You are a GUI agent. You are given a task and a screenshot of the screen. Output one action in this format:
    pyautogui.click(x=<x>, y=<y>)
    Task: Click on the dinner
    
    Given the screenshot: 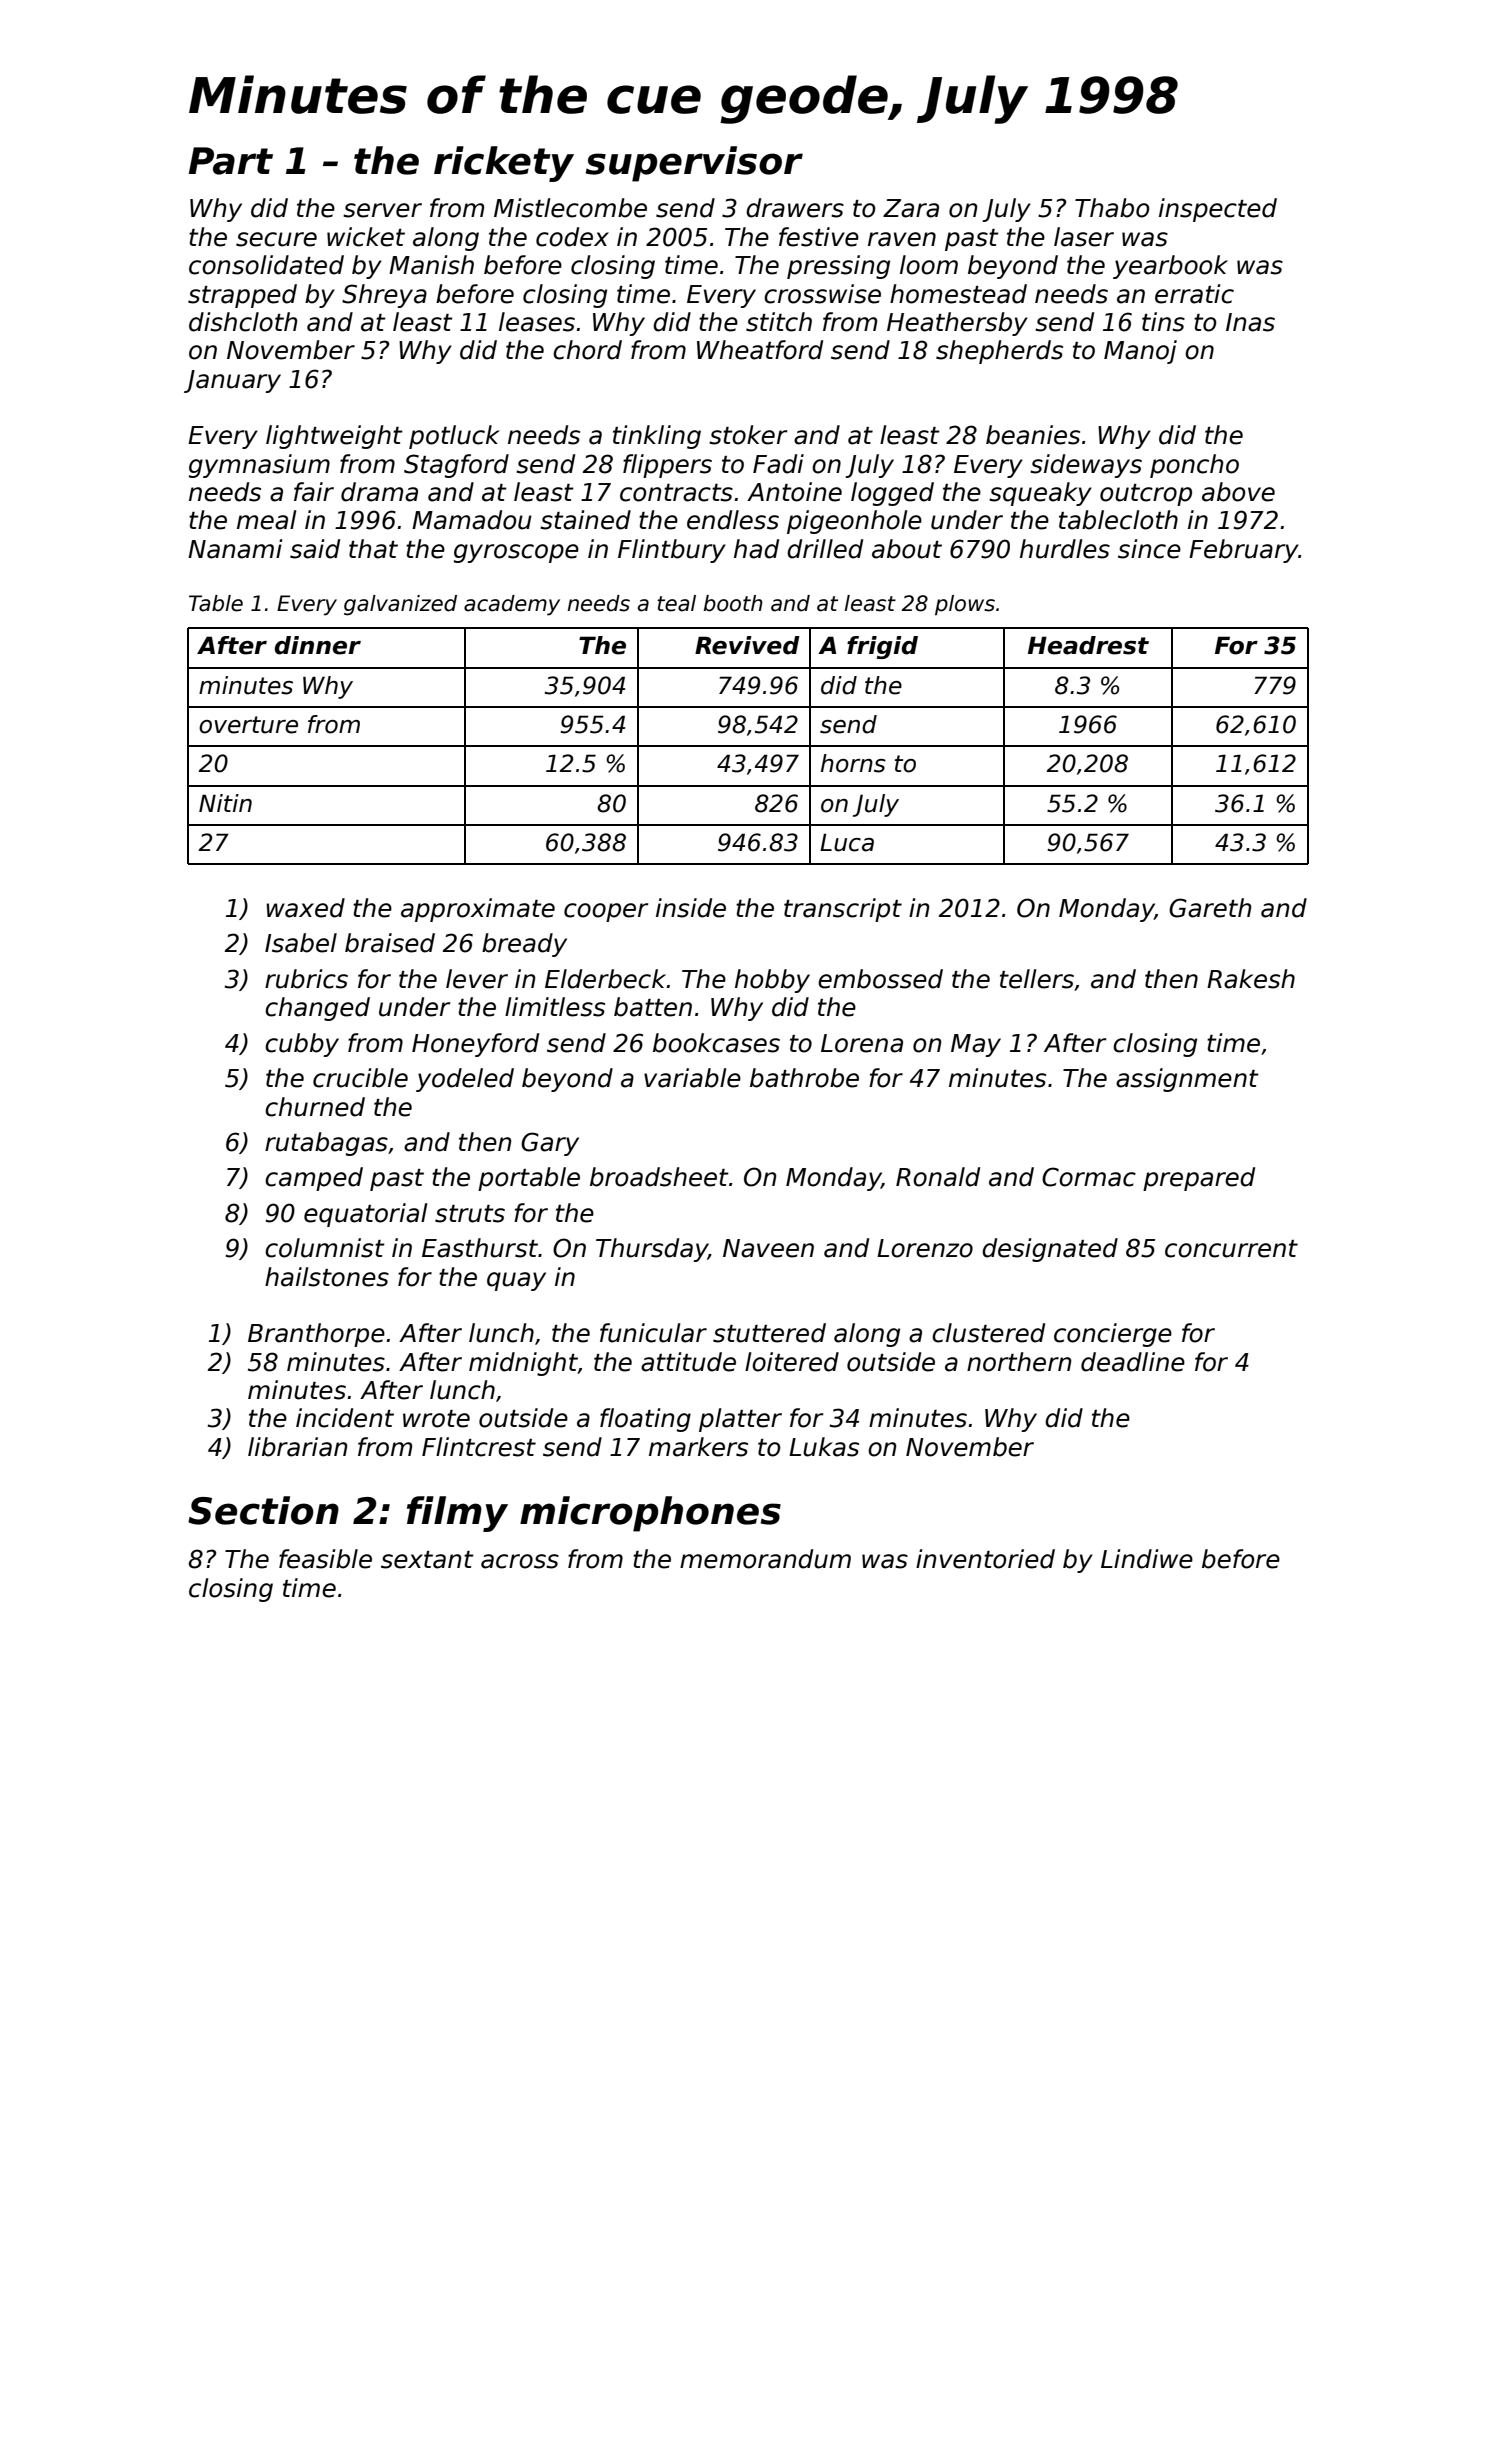 What is the action you would take?
    pyautogui.click(x=318, y=645)
